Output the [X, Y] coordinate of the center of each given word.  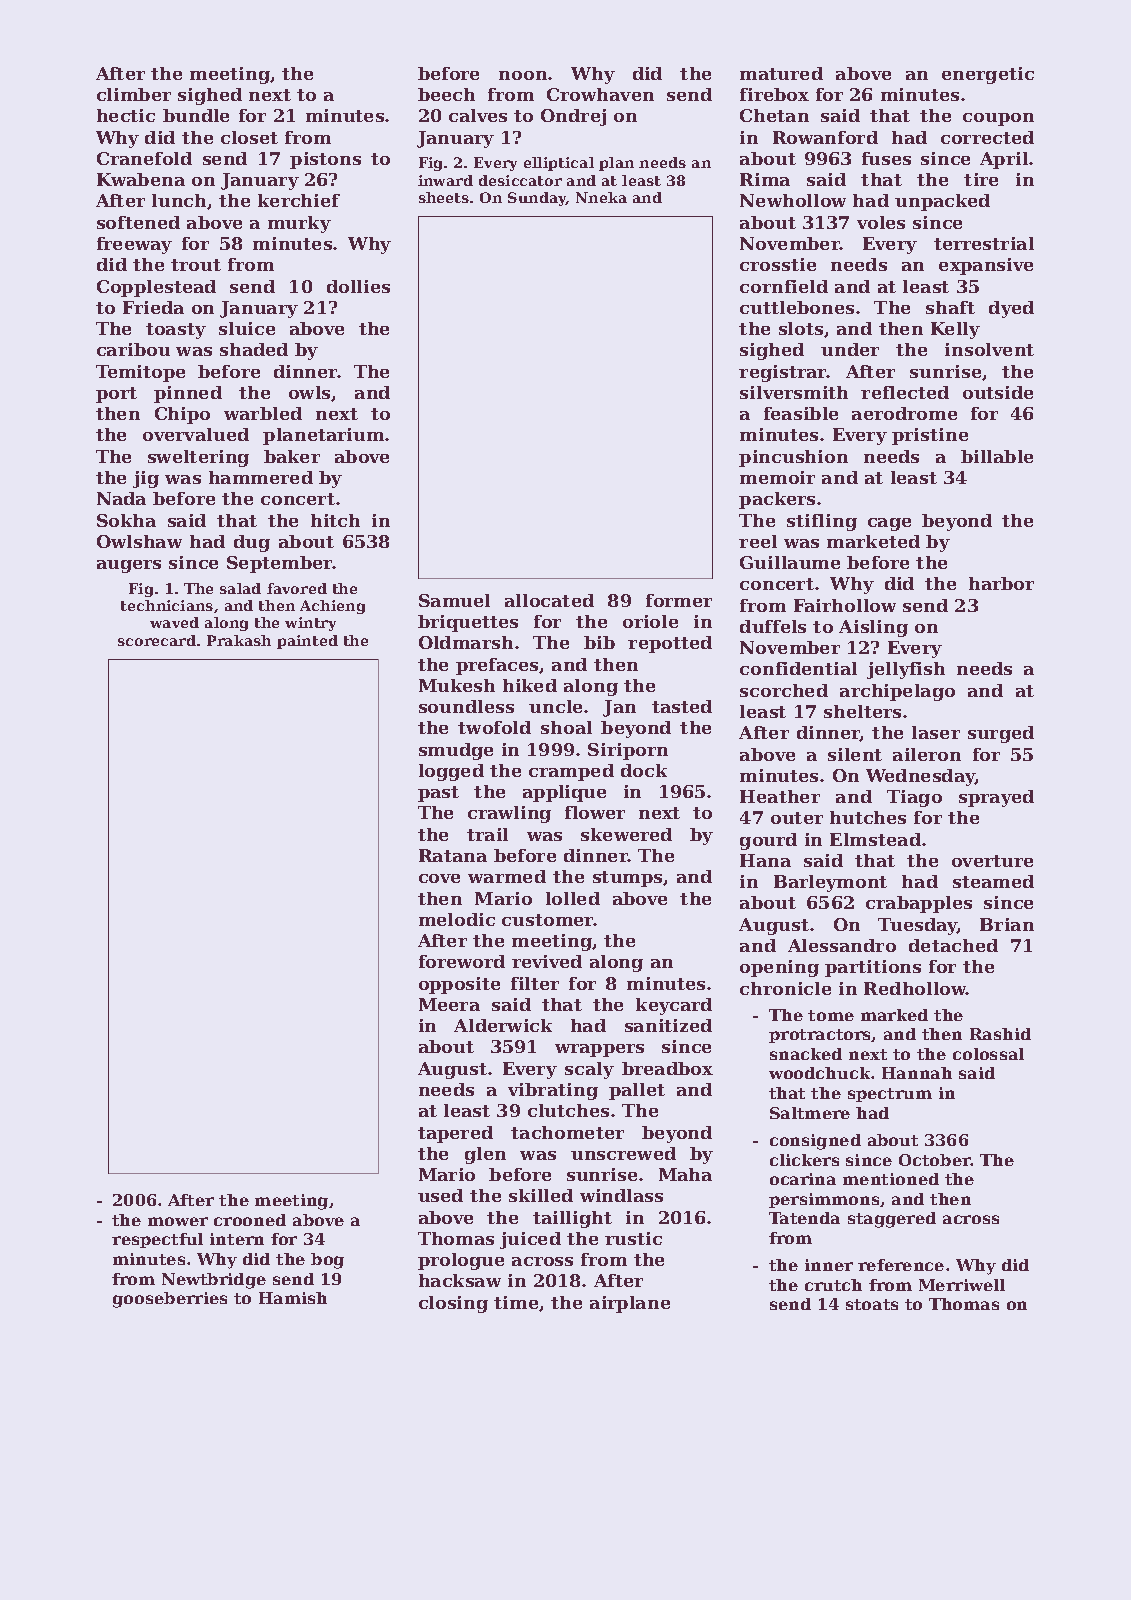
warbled [263, 413]
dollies [358, 286]
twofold [494, 727]
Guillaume [790, 562]
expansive [986, 266]
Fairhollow [845, 605]
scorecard [157, 640]
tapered [455, 1134]
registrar [783, 373]
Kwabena [141, 179]
